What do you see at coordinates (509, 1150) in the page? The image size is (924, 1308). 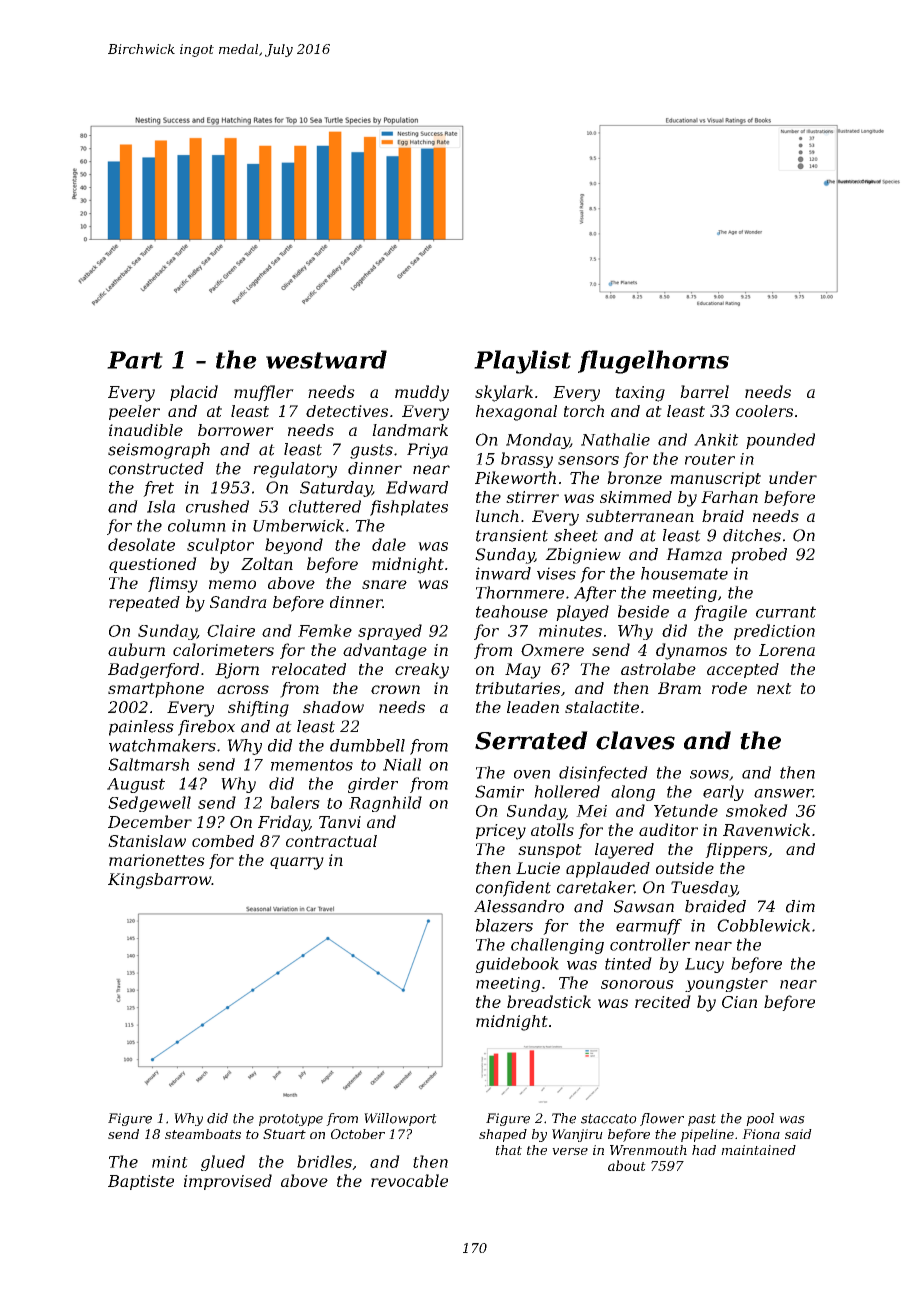 I see `that` at bounding box center [509, 1150].
